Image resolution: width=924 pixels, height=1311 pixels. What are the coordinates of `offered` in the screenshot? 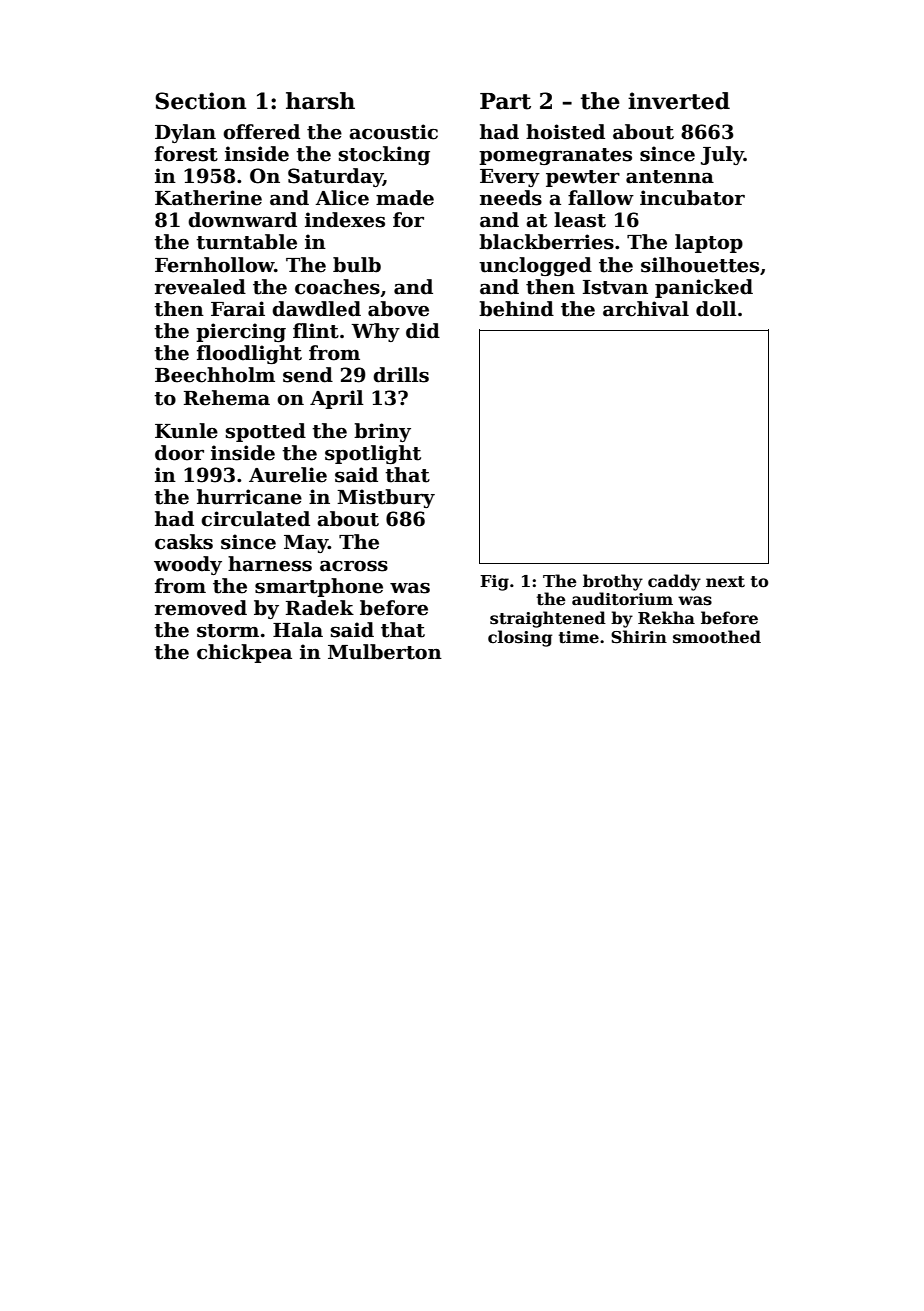 It's located at (261, 132).
